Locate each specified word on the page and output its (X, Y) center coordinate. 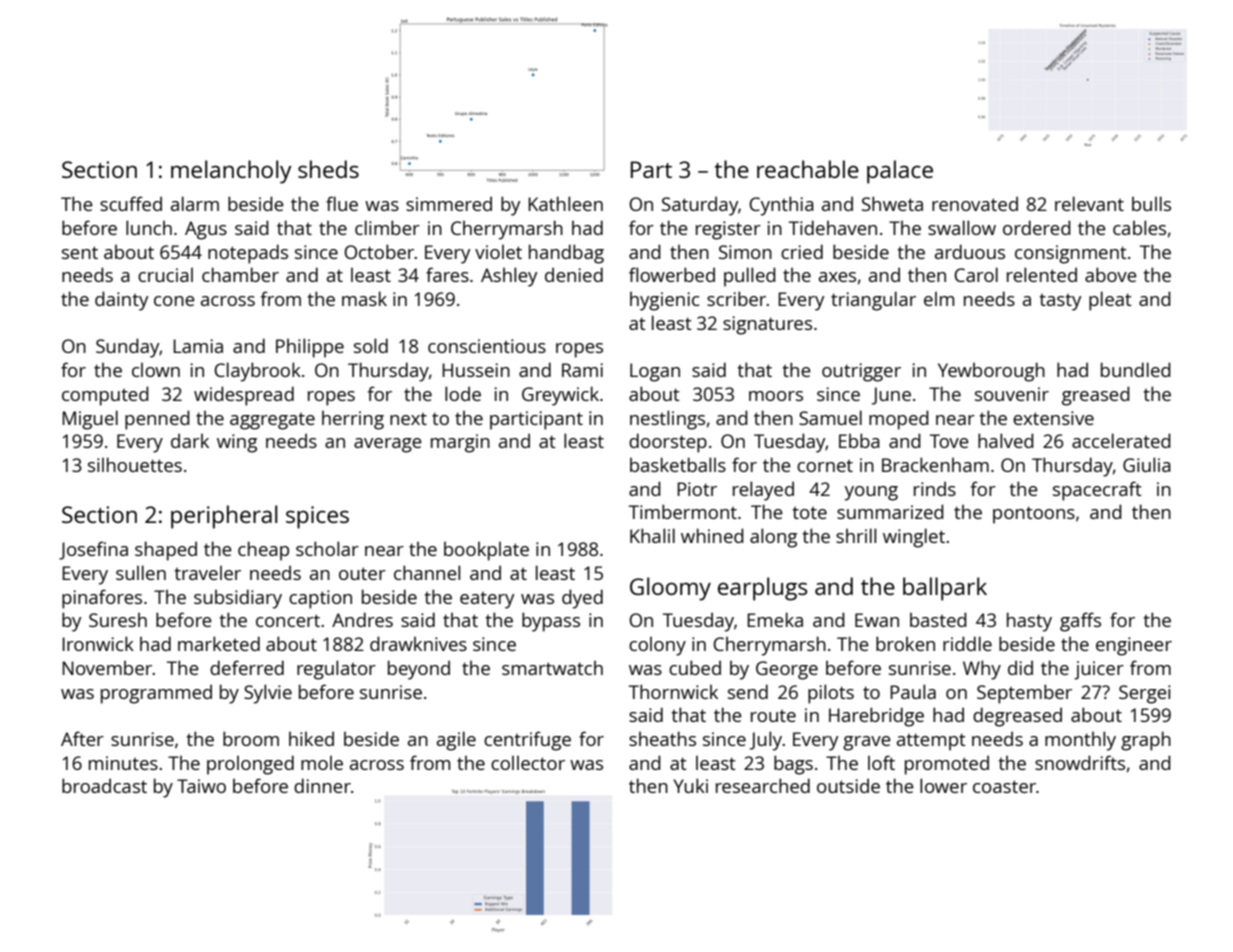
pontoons (1034, 515)
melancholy (231, 172)
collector (528, 763)
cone (174, 301)
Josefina (93, 550)
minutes (123, 763)
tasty (1061, 302)
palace (900, 172)
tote (810, 513)
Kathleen (565, 203)
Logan (655, 372)
